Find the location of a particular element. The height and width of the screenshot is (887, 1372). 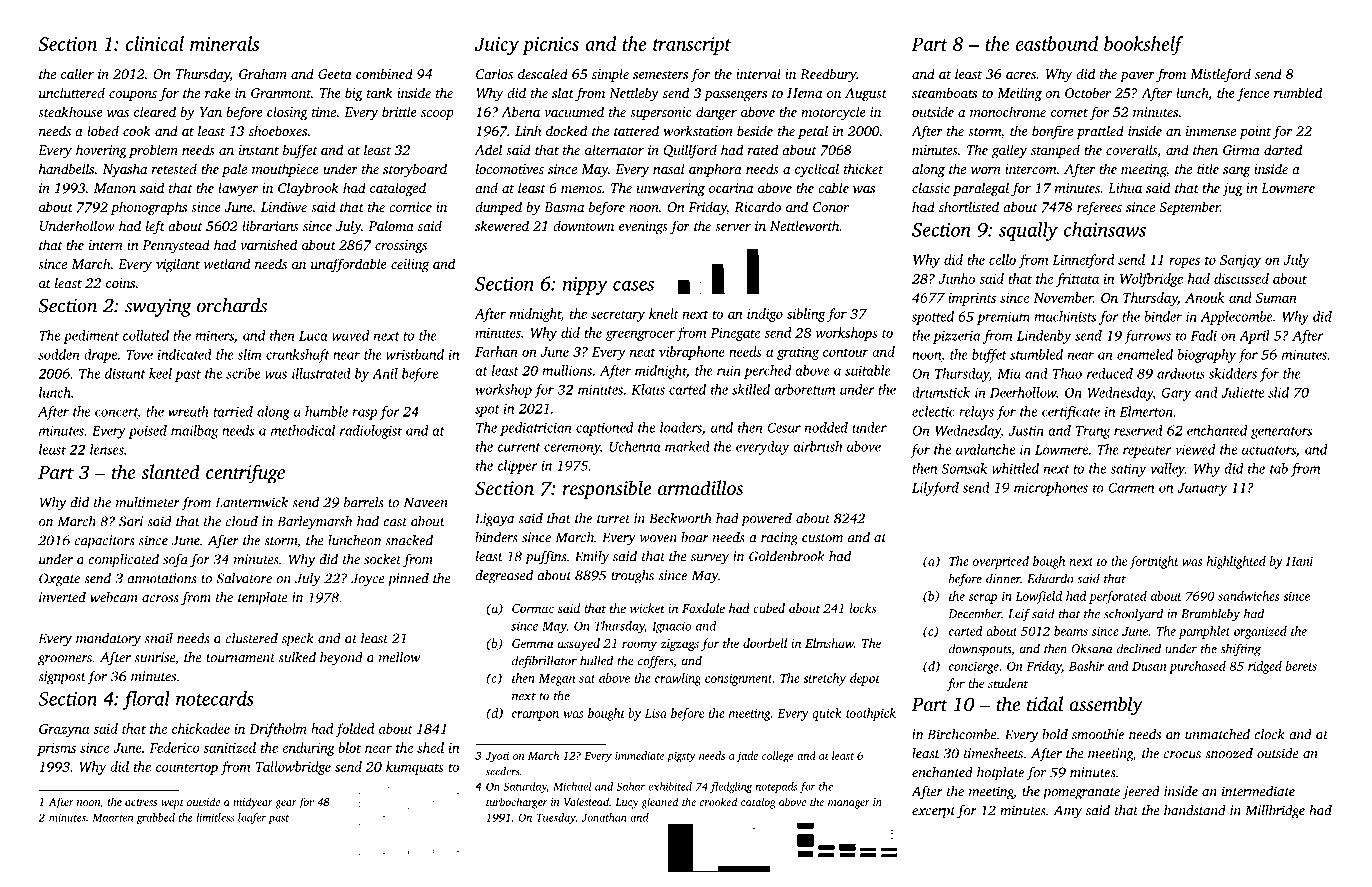

Mia is located at coordinates (1009, 373).
